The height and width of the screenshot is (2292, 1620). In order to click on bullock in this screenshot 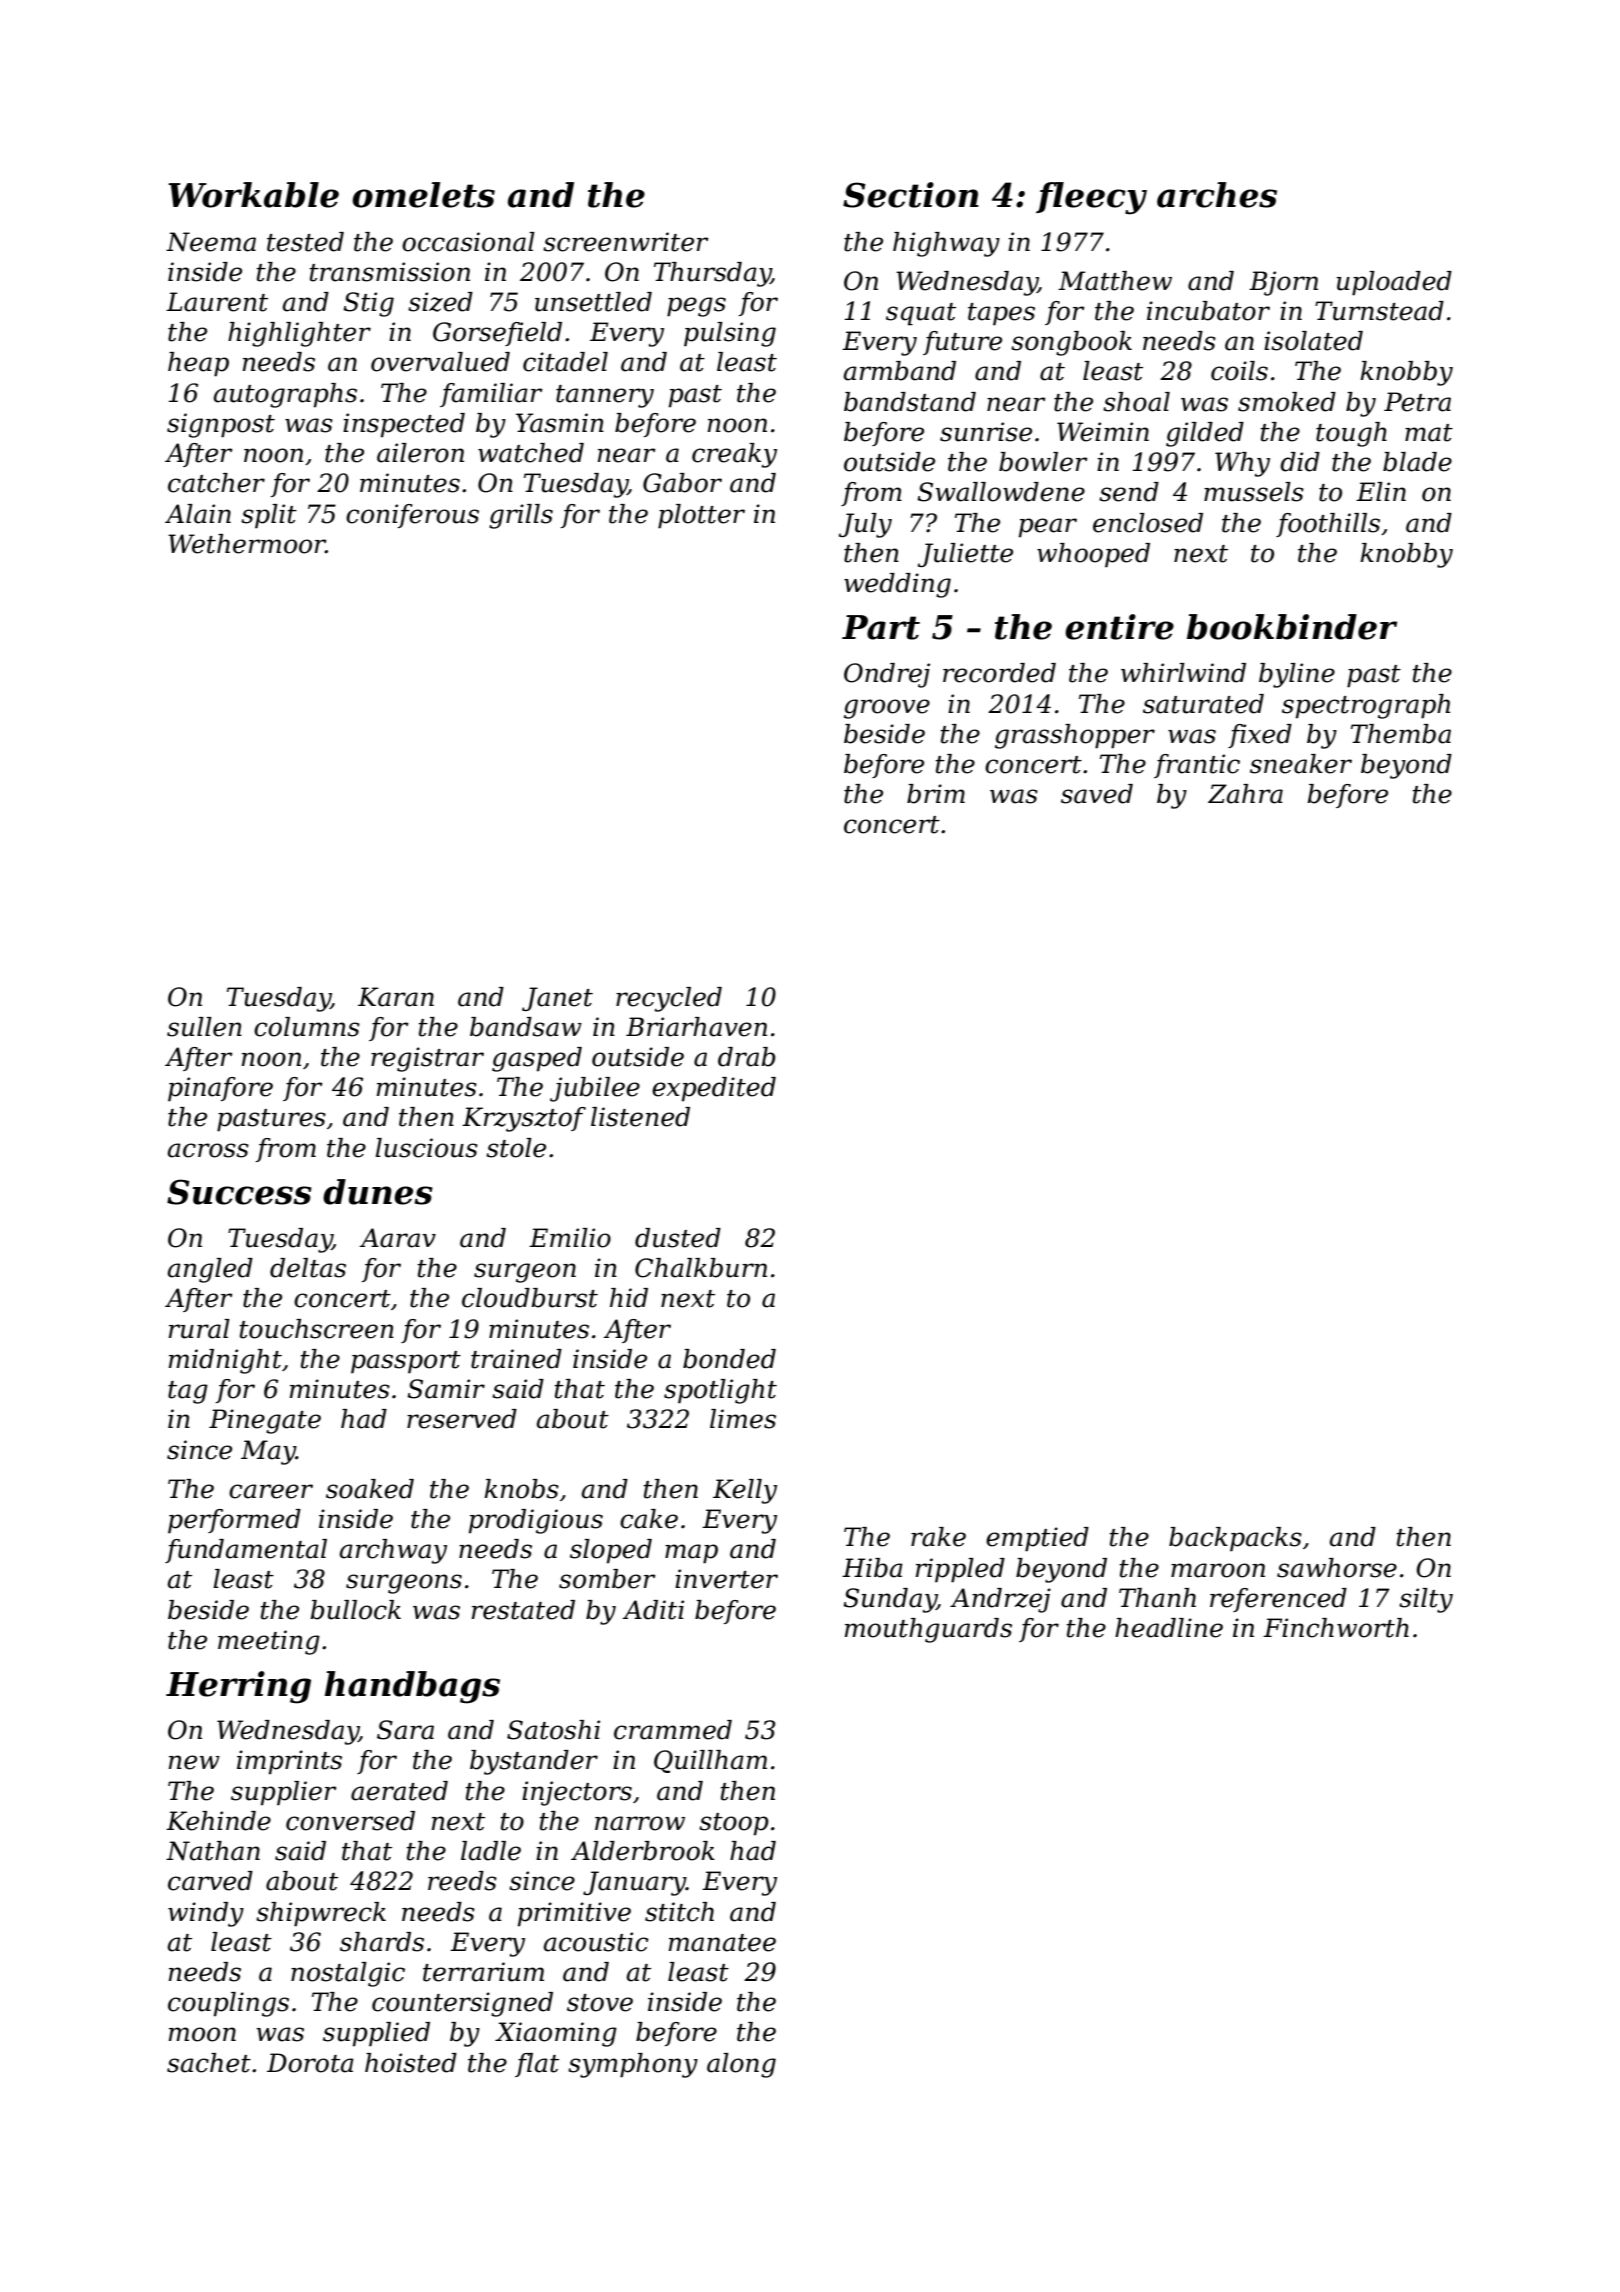, I will do `click(355, 1610)`.
